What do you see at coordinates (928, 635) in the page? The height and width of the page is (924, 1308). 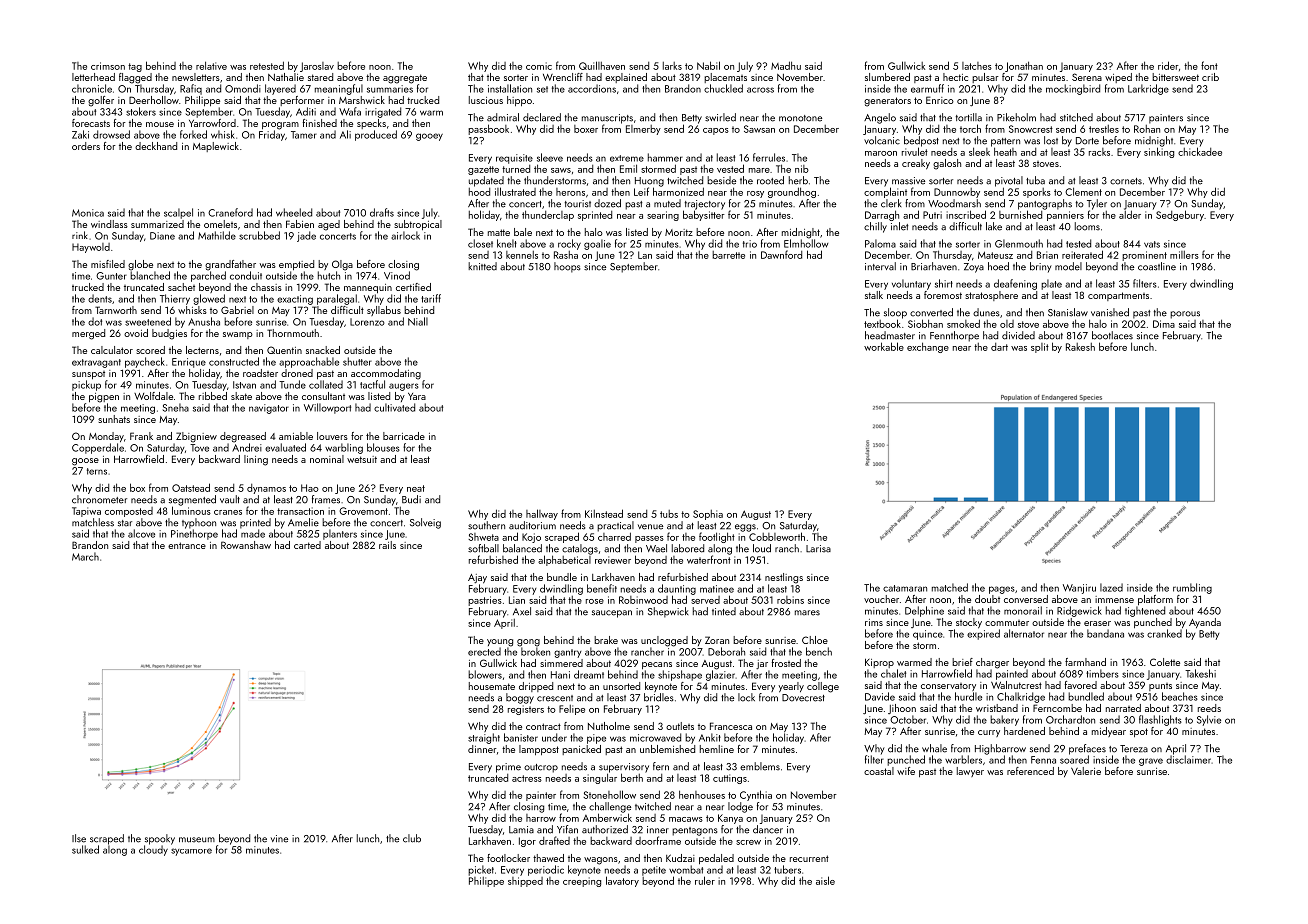 I see `quince` at bounding box center [928, 635].
